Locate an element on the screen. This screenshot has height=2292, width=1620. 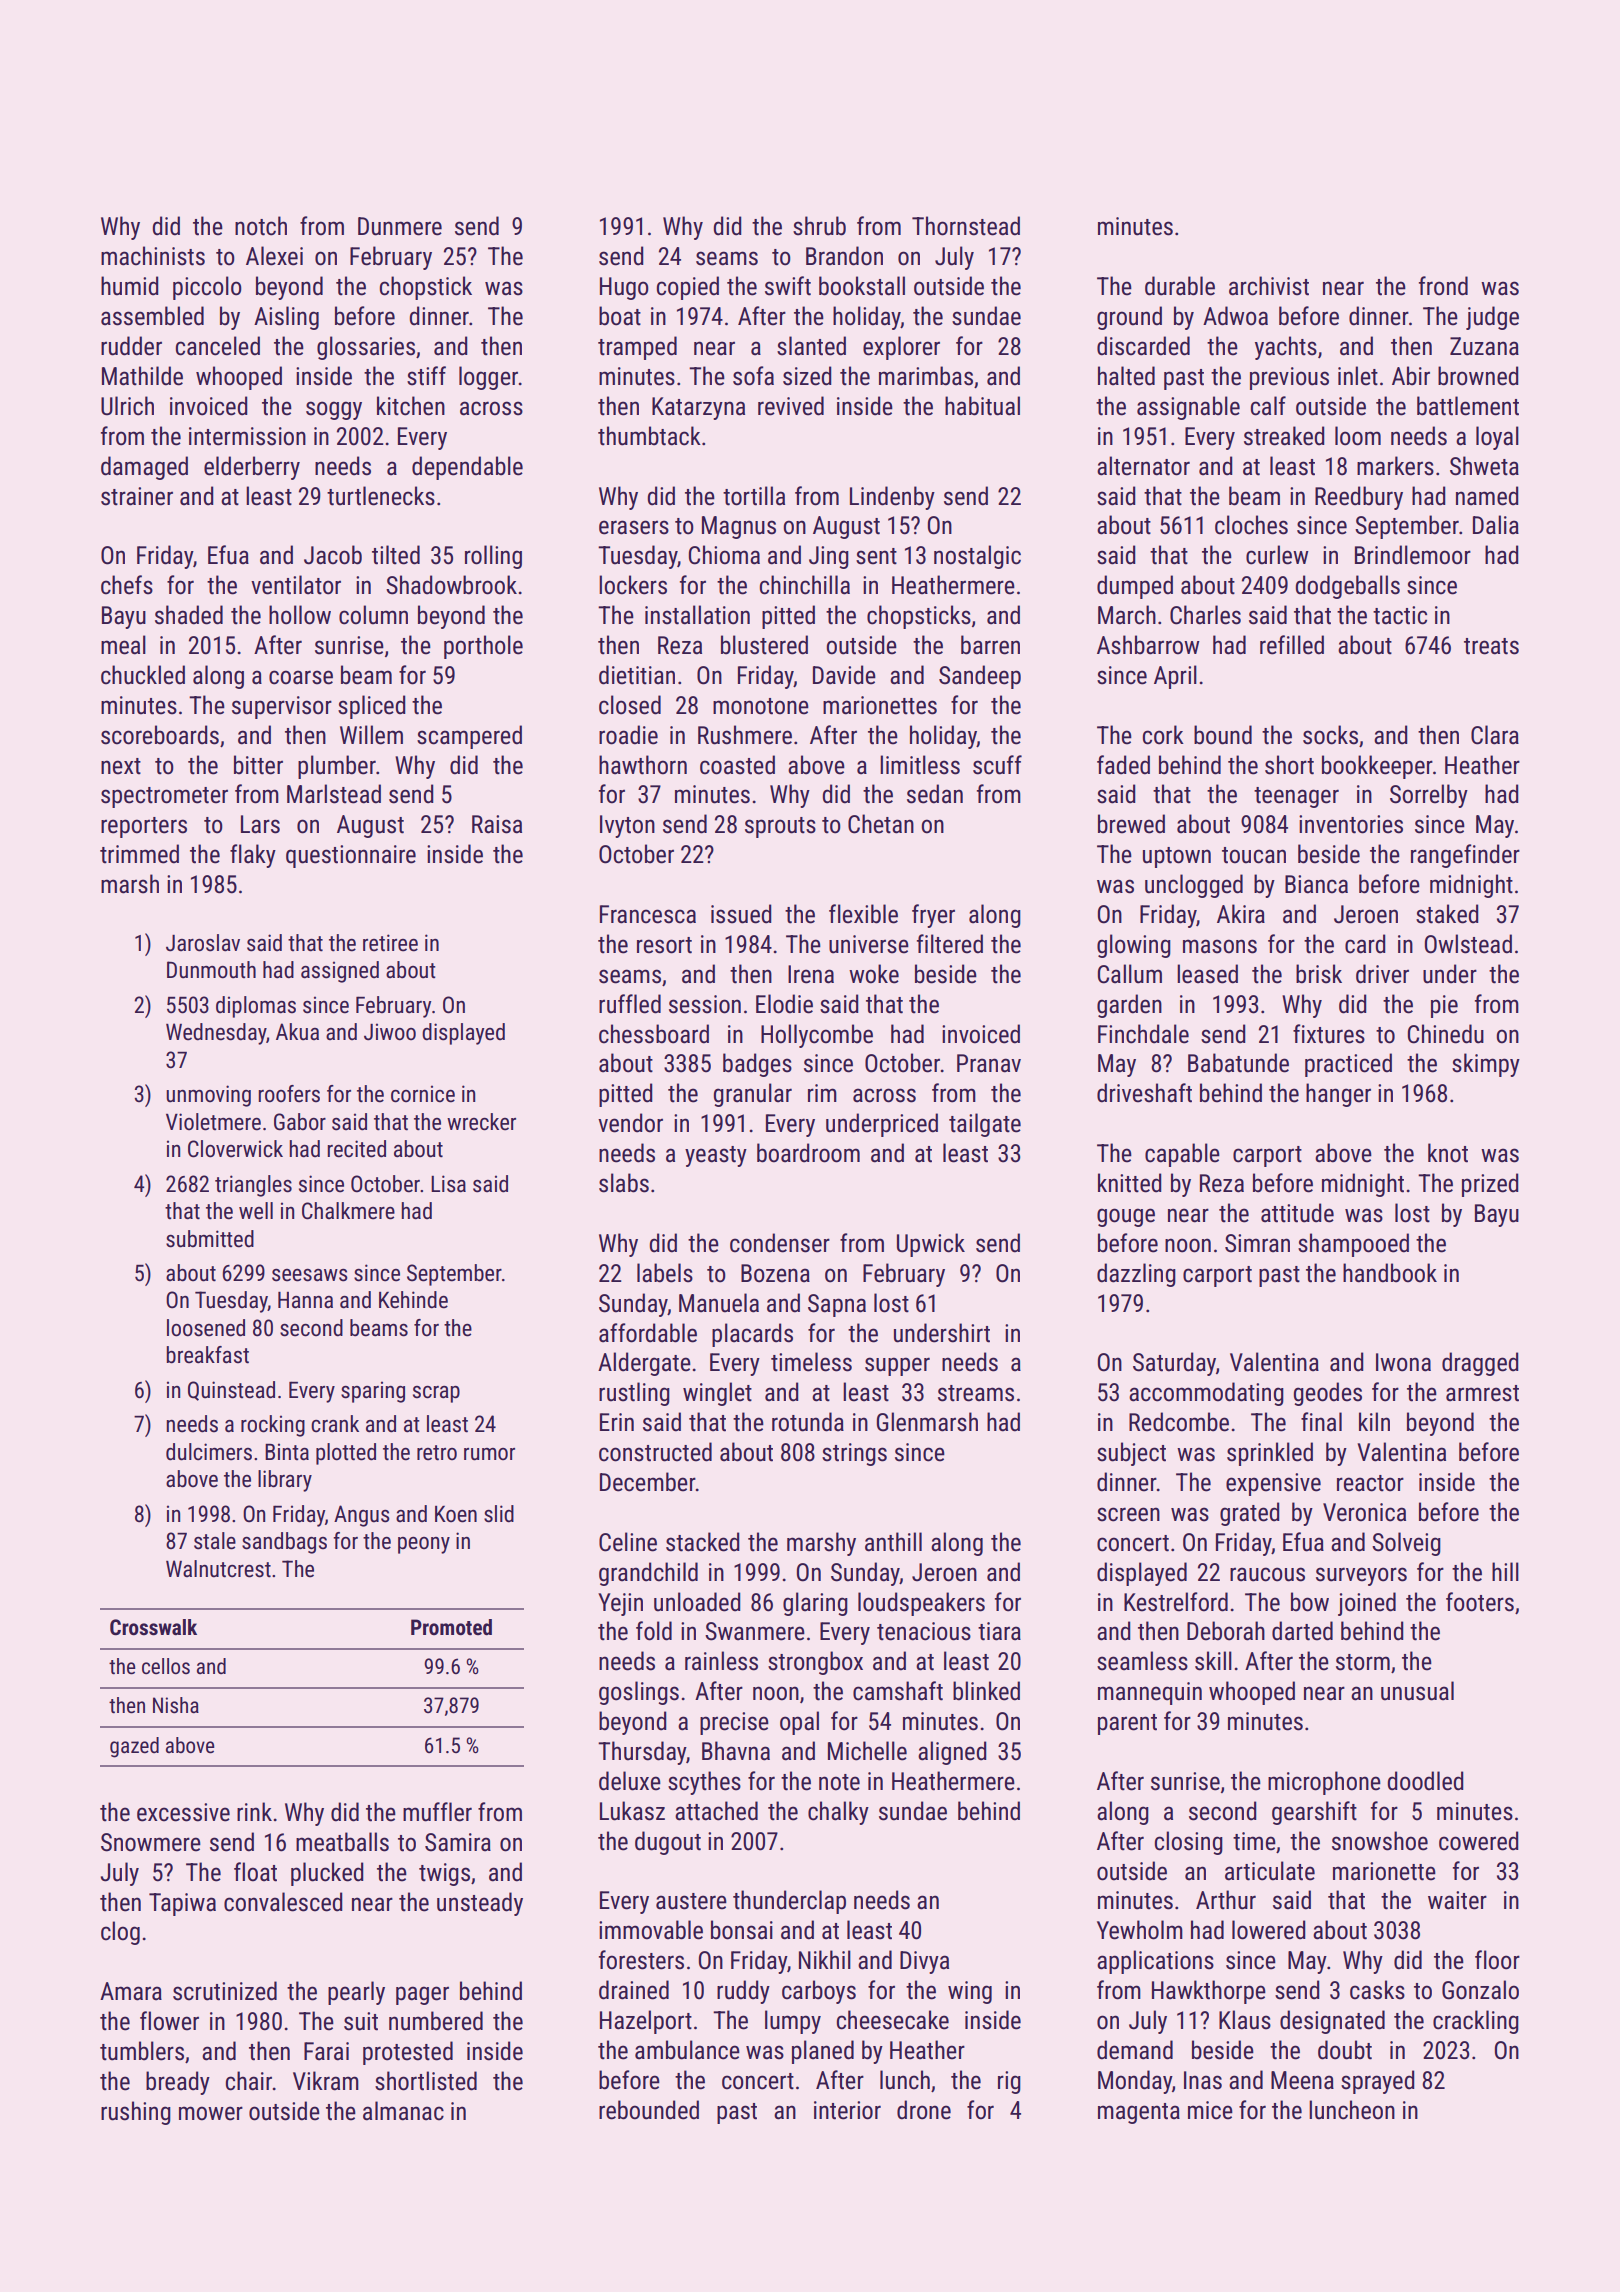
Gabor is located at coordinates (300, 1122).
